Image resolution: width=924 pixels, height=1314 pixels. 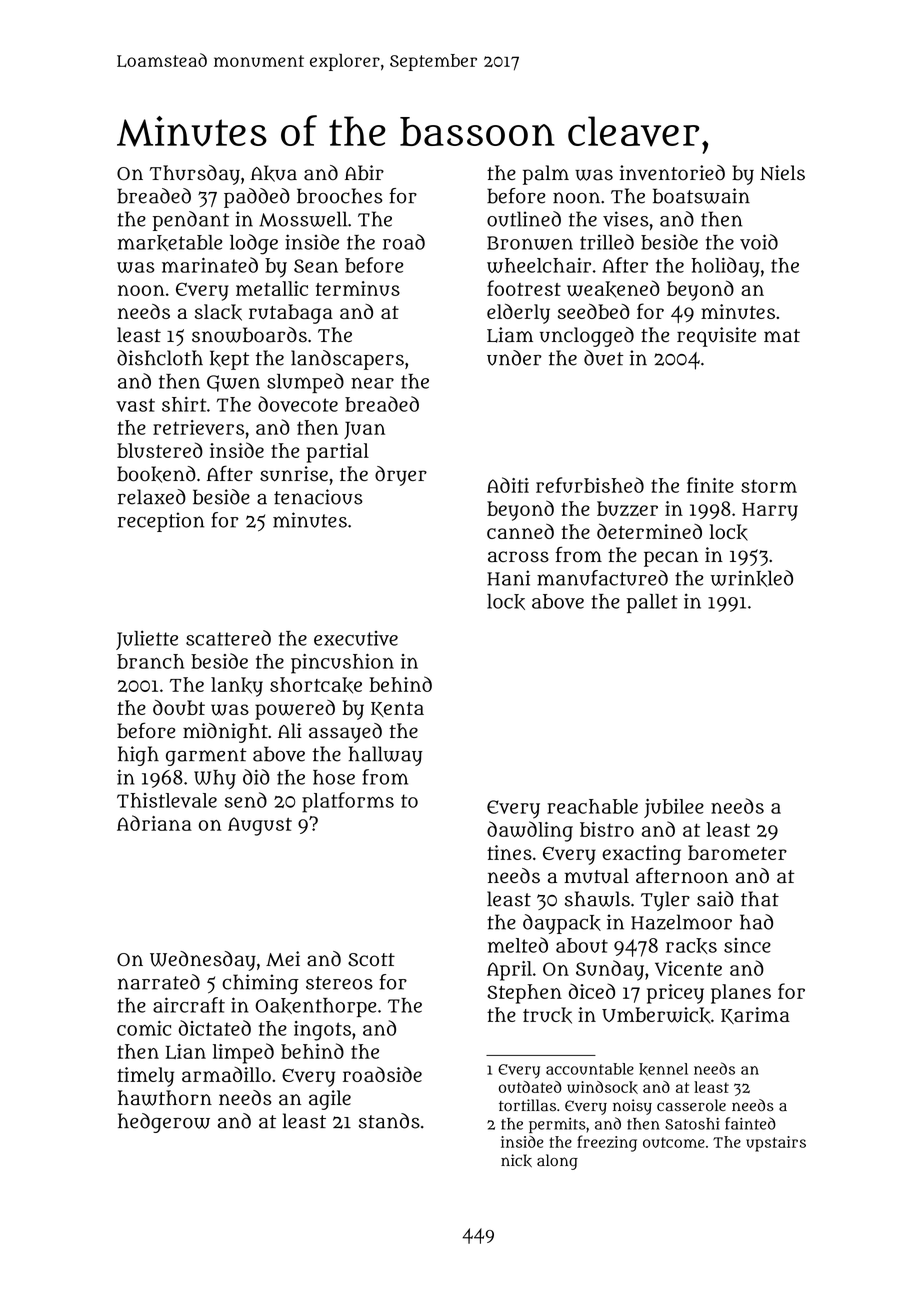 I want to click on planes, so click(x=741, y=994).
